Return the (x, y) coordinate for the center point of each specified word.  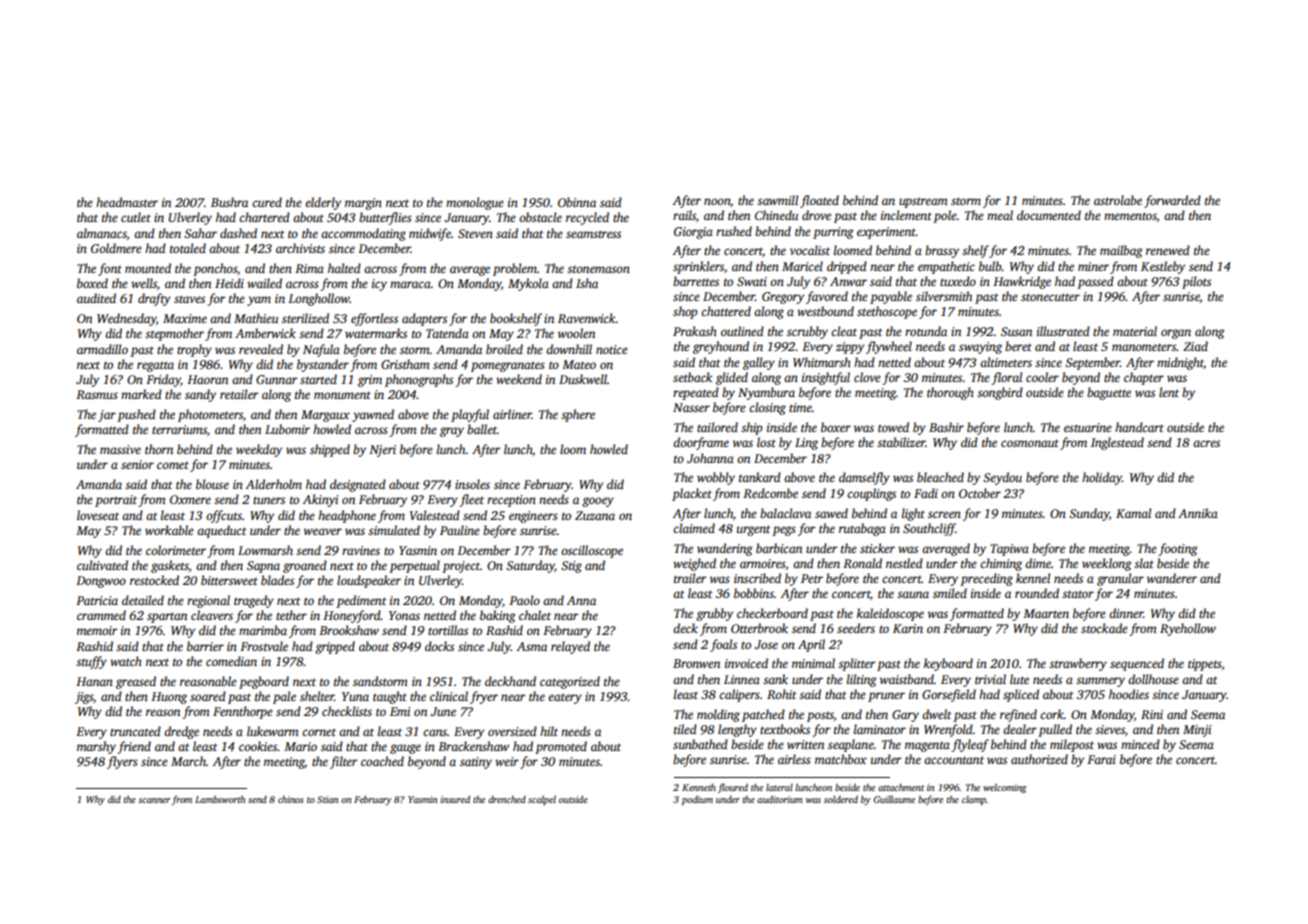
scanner (154, 800)
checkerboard (772, 613)
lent (1169, 392)
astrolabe (1118, 200)
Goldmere (116, 248)
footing (1177, 549)
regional (208, 601)
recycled (587, 218)
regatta (155, 366)
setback (692, 377)
